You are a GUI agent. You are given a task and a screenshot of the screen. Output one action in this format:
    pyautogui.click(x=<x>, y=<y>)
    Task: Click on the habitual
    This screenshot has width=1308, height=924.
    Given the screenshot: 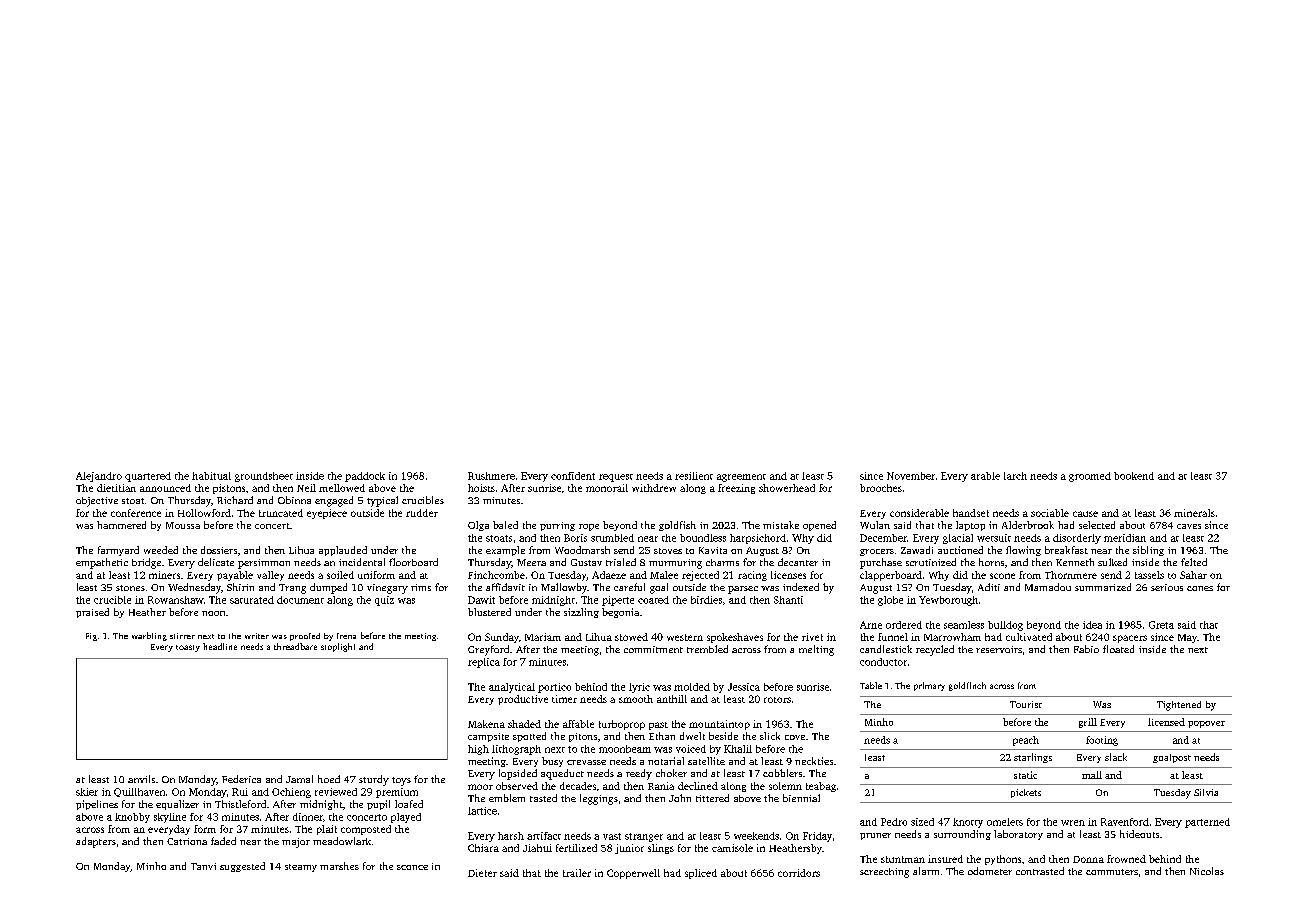 What is the action you would take?
    pyautogui.click(x=211, y=476)
